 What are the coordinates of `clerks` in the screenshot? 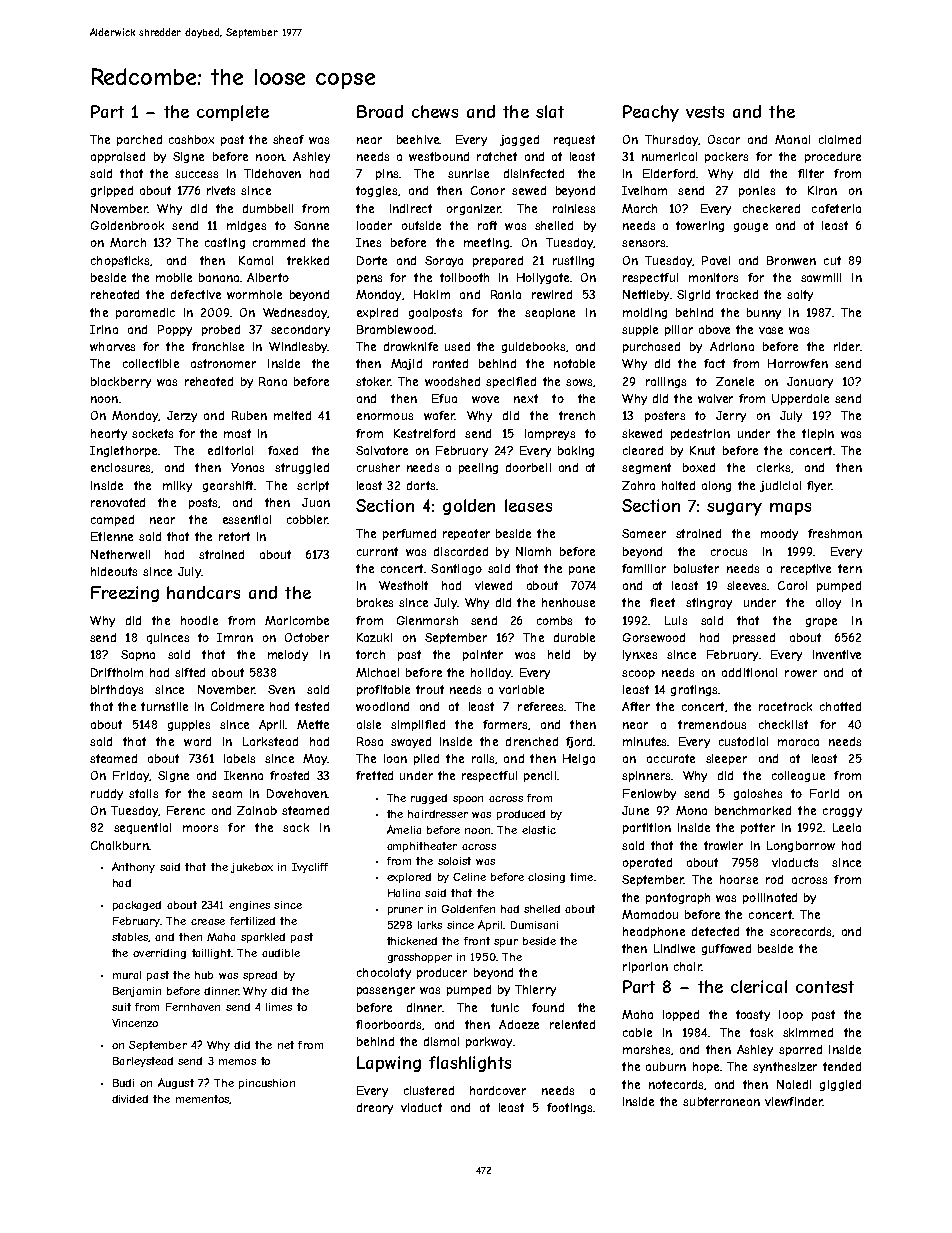 It's located at (773, 467).
